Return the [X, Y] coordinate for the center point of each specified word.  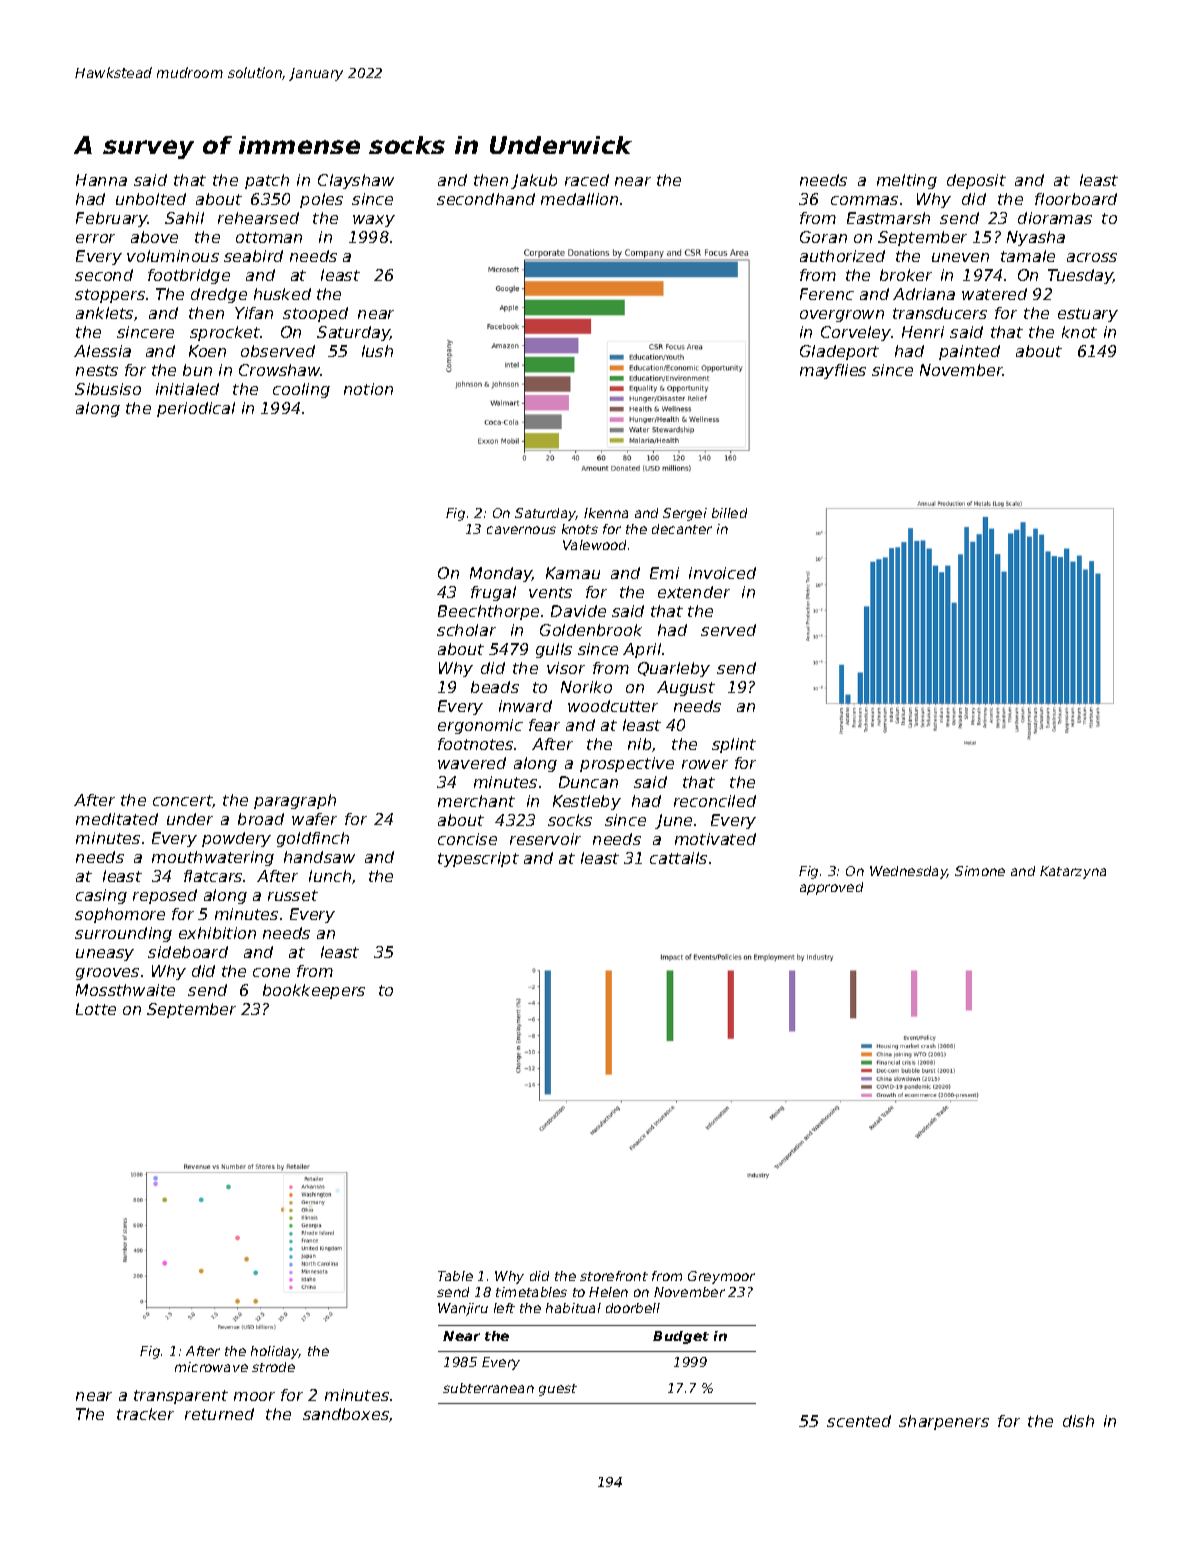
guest [558, 1390]
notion [368, 389]
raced [587, 180]
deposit [976, 181]
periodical [196, 409]
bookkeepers [314, 991]
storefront [614, 1276]
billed [729, 513]
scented [859, 1421]
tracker [145, 1414]
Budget [681, 1337]
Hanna [101, 180]
